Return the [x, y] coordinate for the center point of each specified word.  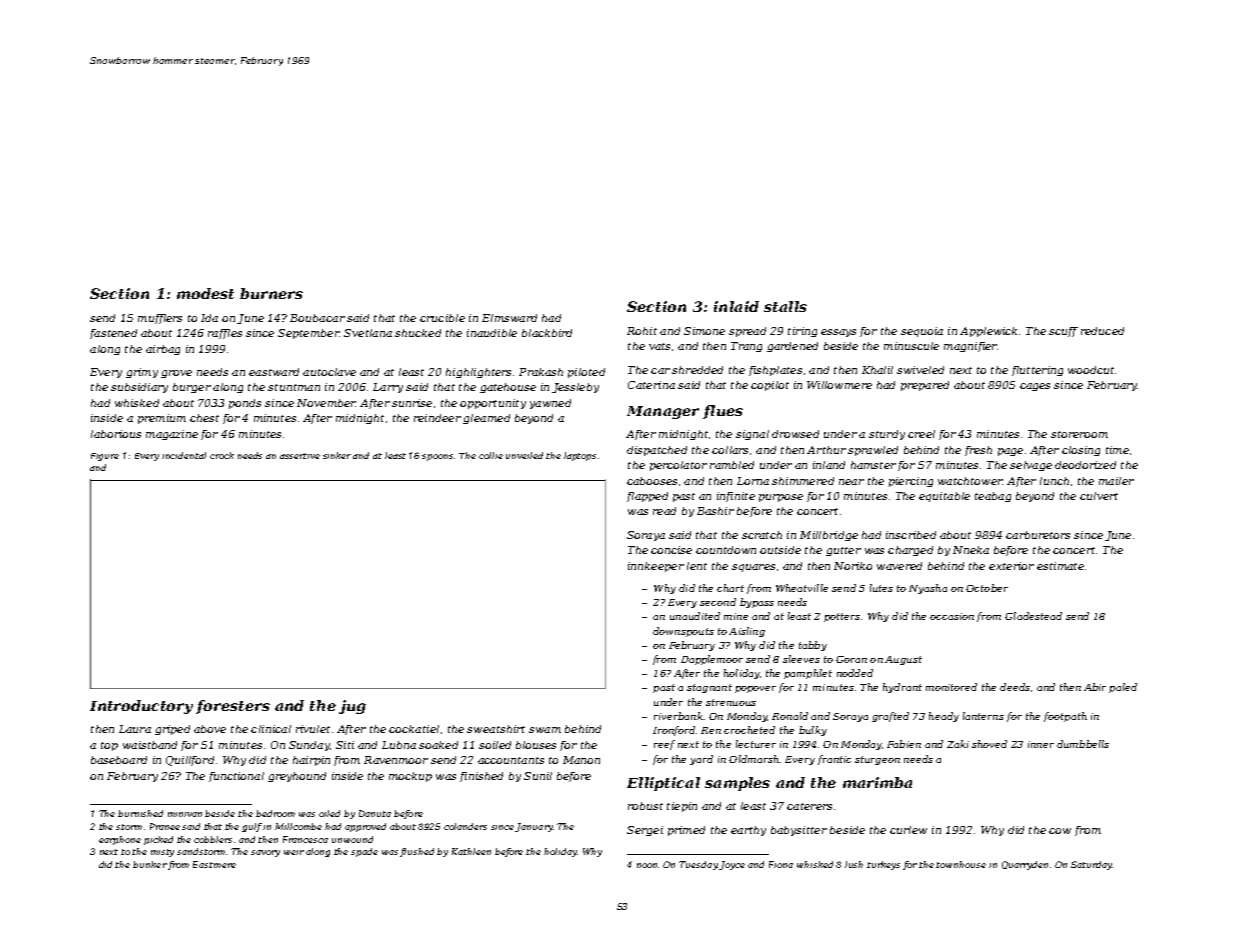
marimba [877, 782]
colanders [465, 826]
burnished [140, 813]
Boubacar [317, 318]
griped [172, 730]
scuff [1063, 332]
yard [701, 760]
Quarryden [1025, 865]
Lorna [753, 481]
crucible [442, 318]
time [1117, 450]
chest [204, 418]
